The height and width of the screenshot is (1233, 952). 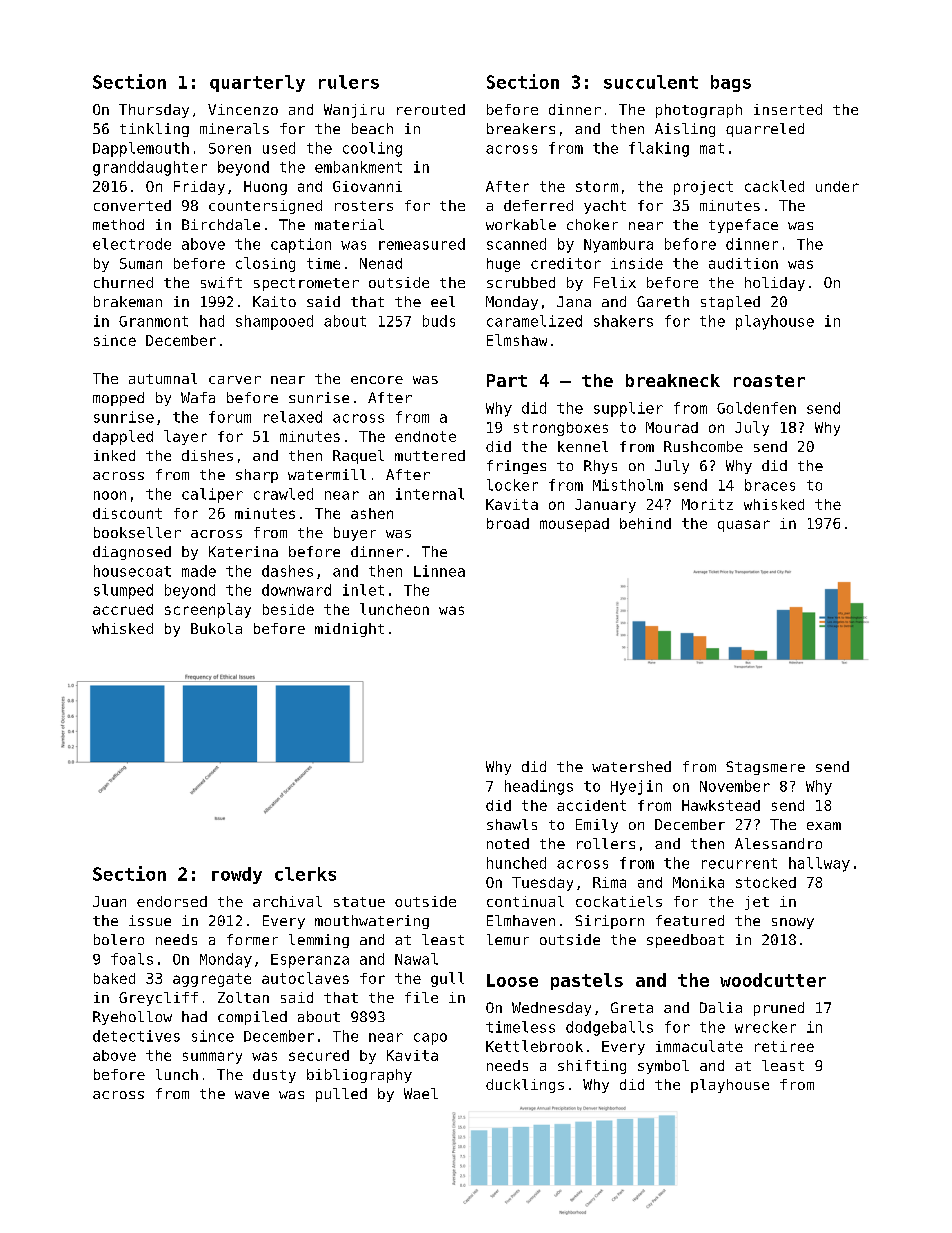 What do you see at coordinates (431, 109) in the screenshot?
I see `rerouted` at bounding box center [431, 109].
